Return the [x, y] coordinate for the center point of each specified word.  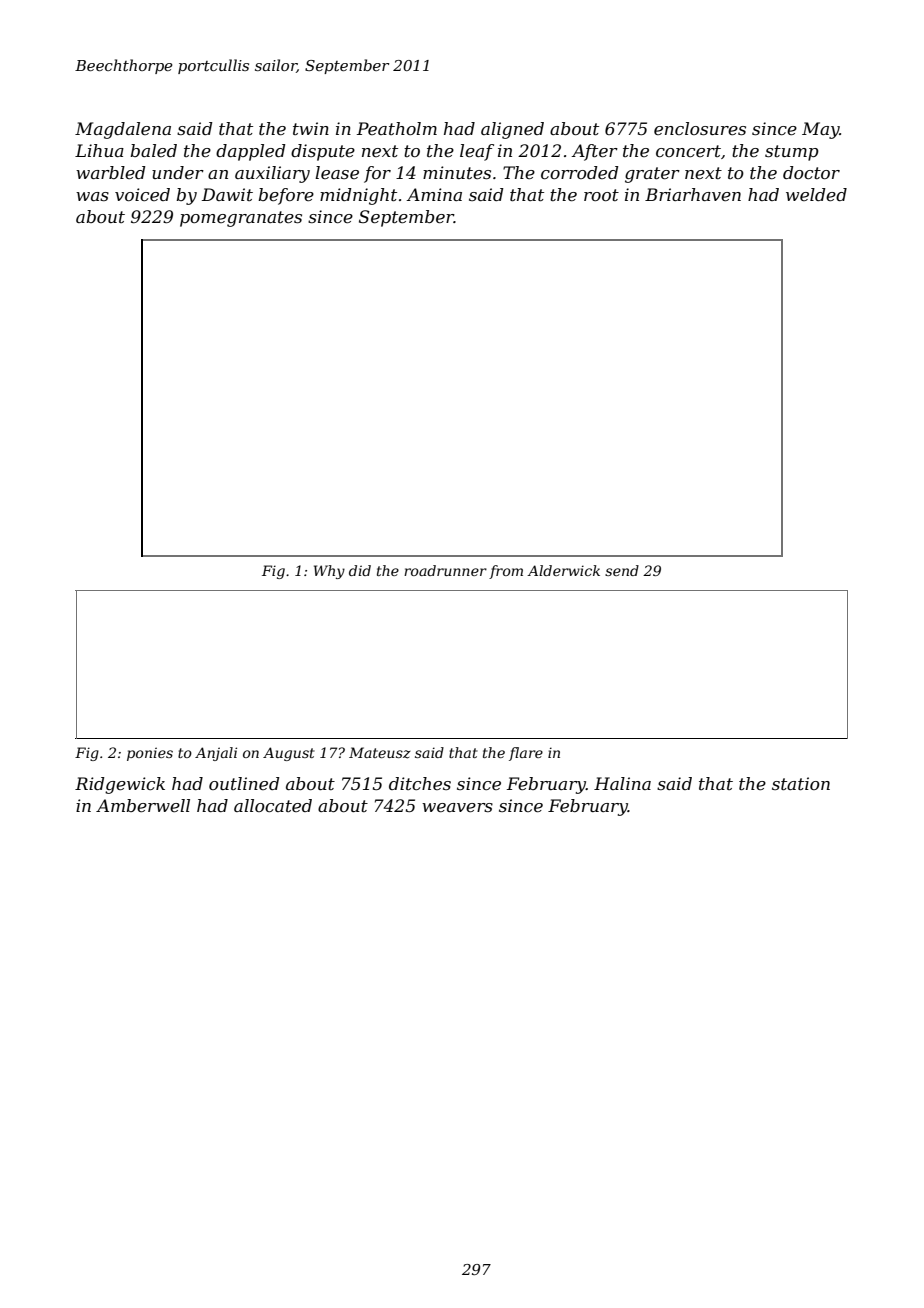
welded [816, 194]
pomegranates [241, 219]
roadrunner [445, 570]
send [622, 570]
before [286, 196]
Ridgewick [120, 785]
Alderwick [563, 570]
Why [329, 572]
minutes [457, 172]
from [506, 572]
